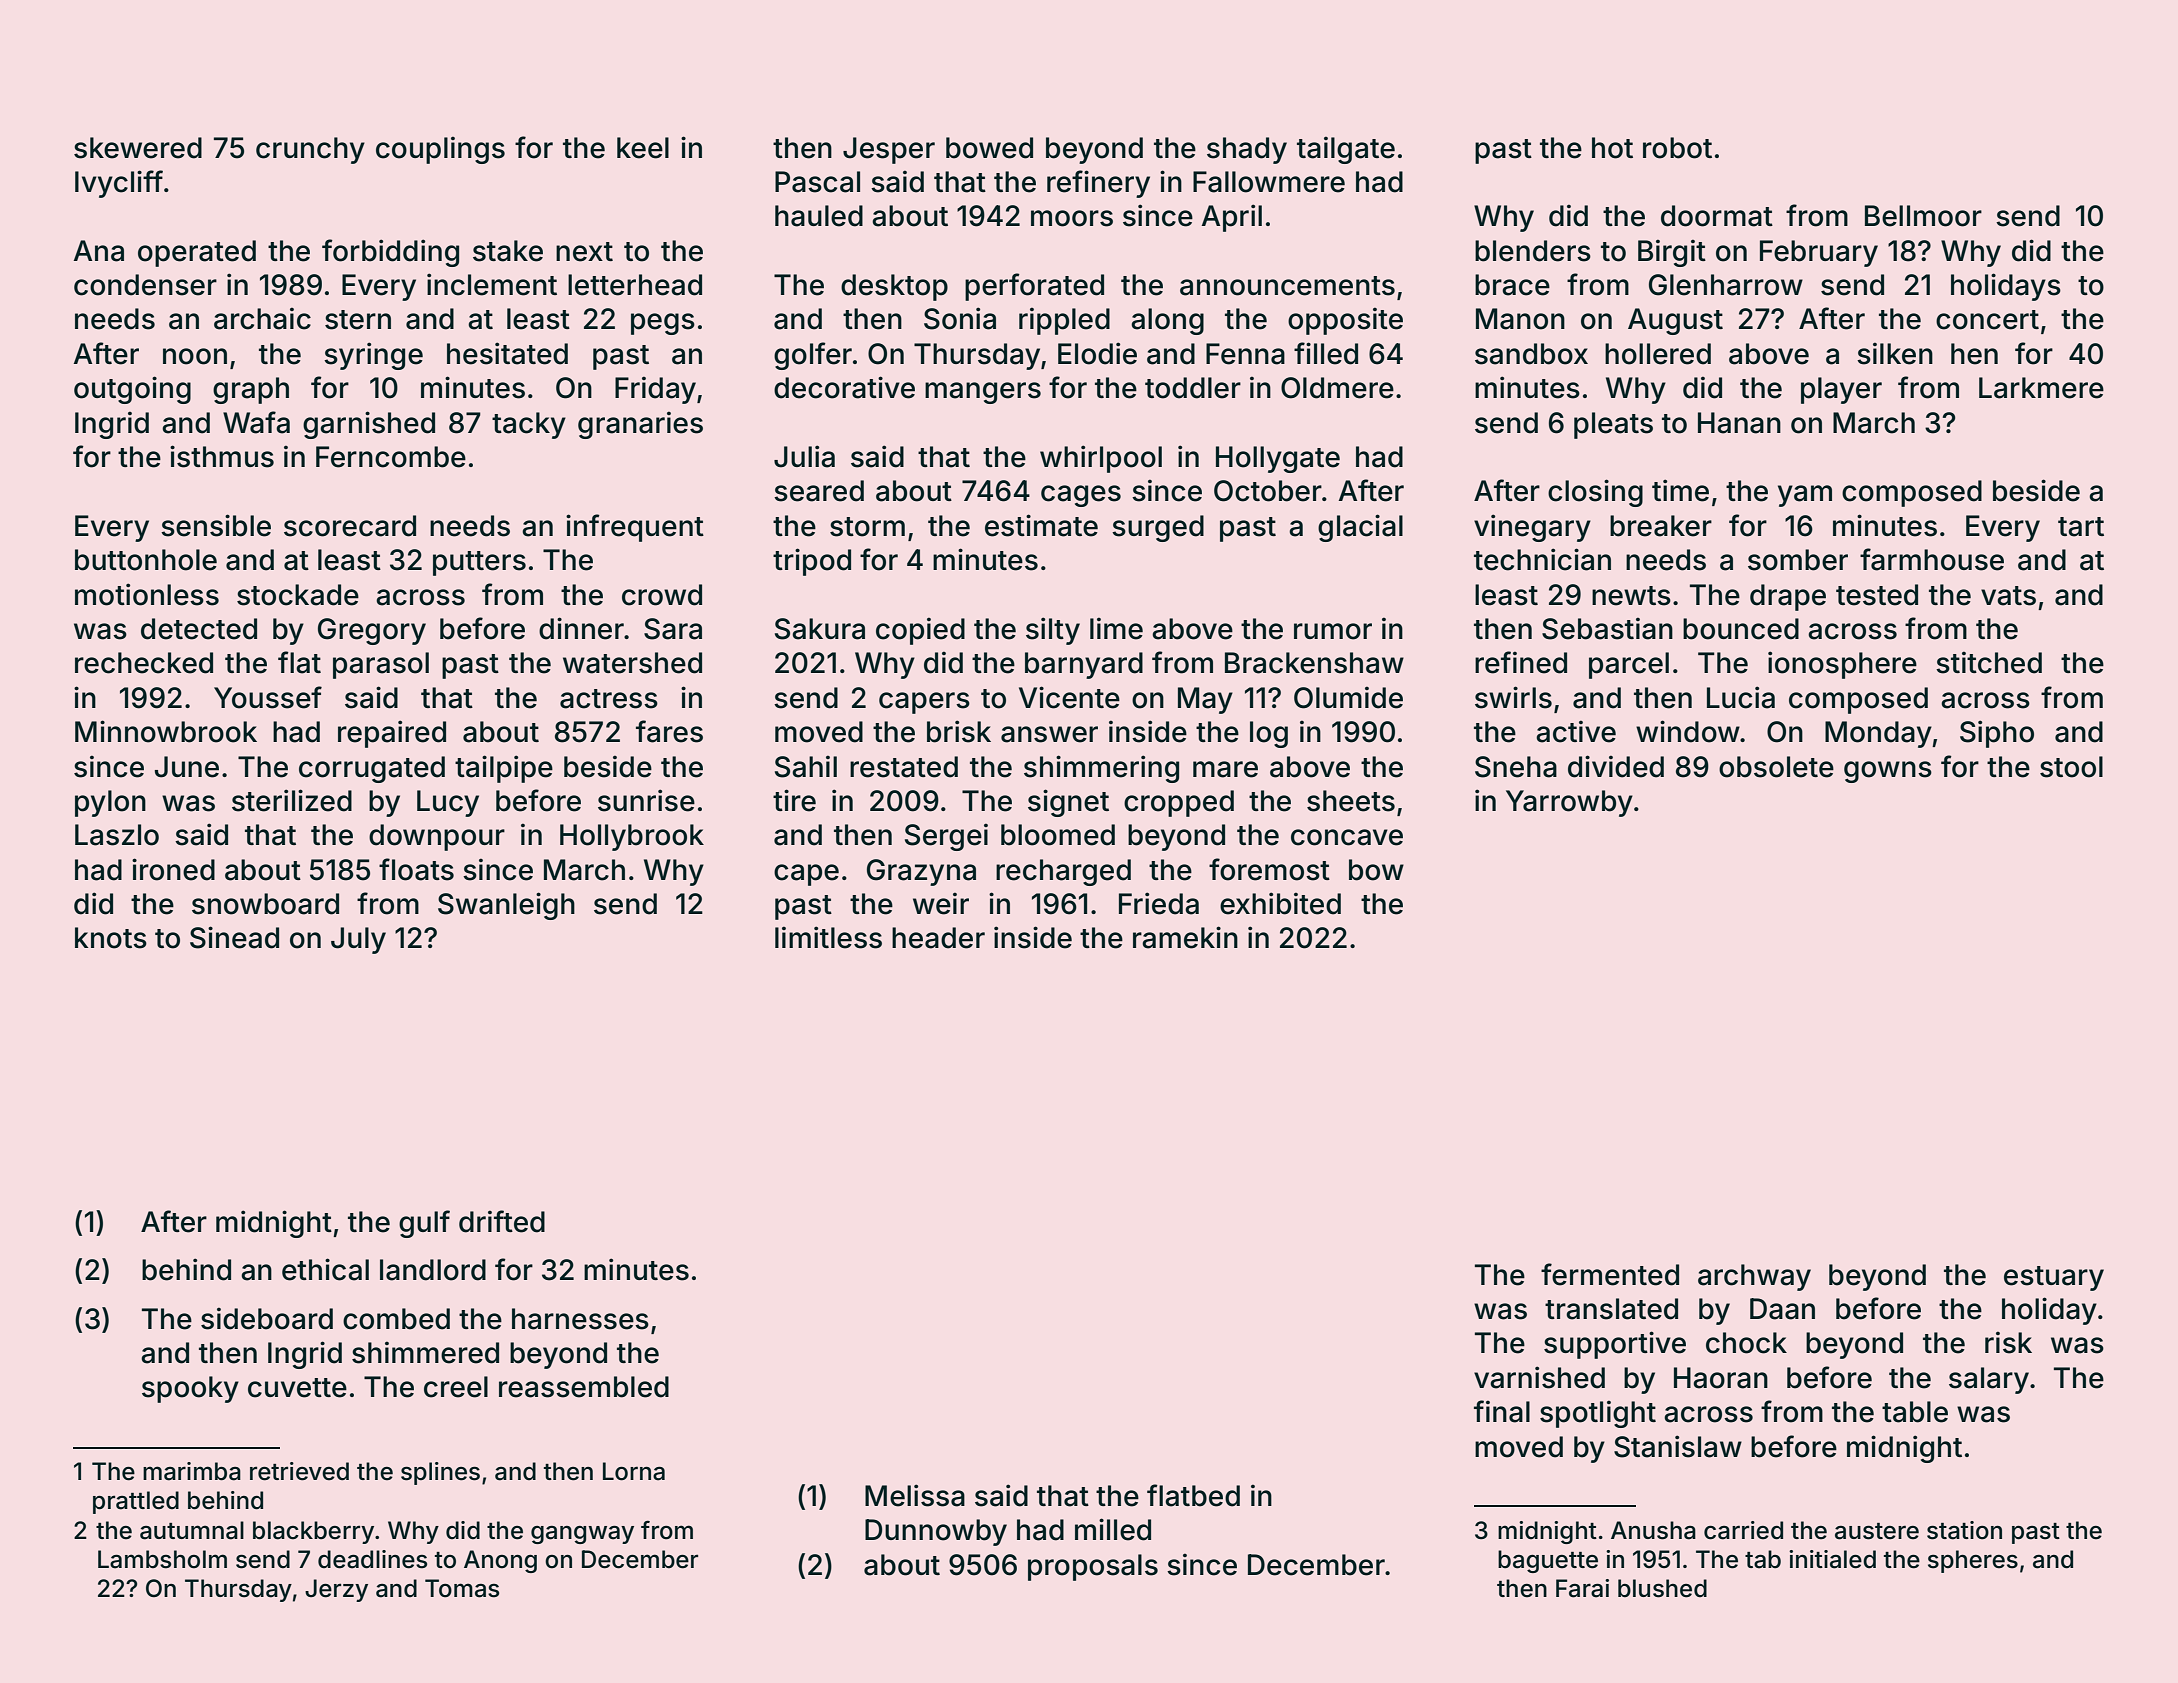 The height and width of the document is (1683, 2178). I want to click on Lambsholm, so click(162, 1559).
